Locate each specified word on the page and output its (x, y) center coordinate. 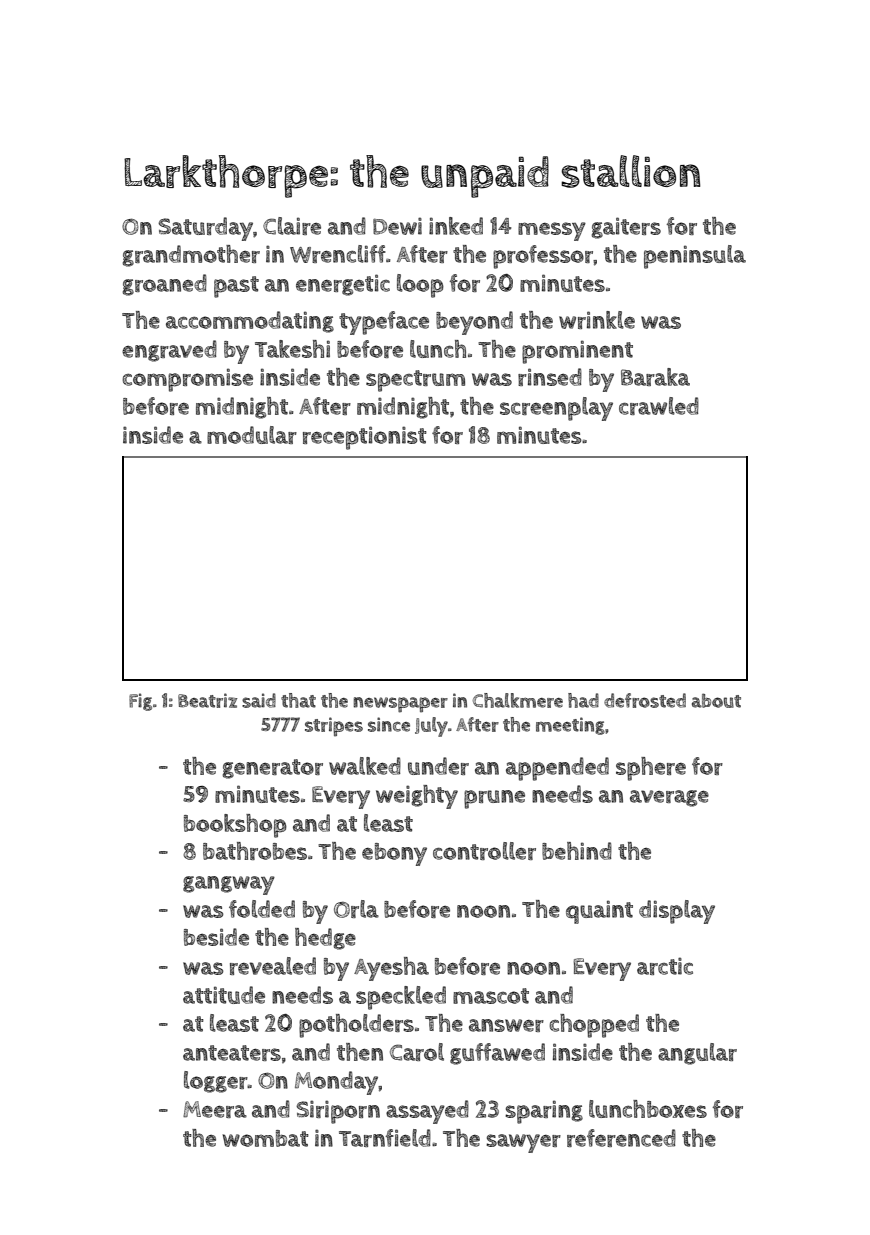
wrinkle (597, 320)
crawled (659, 406)
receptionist (364, 438)
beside (216, 937)
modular (252, 435)
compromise (188, 380)
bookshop (235, 826)
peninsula (695, 257)
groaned (165, 285)
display (677, 912)
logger (216, 1082)
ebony (394, 854)
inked (456, 226)
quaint (599, 912)
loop (420, 286)
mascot (491, 996)
